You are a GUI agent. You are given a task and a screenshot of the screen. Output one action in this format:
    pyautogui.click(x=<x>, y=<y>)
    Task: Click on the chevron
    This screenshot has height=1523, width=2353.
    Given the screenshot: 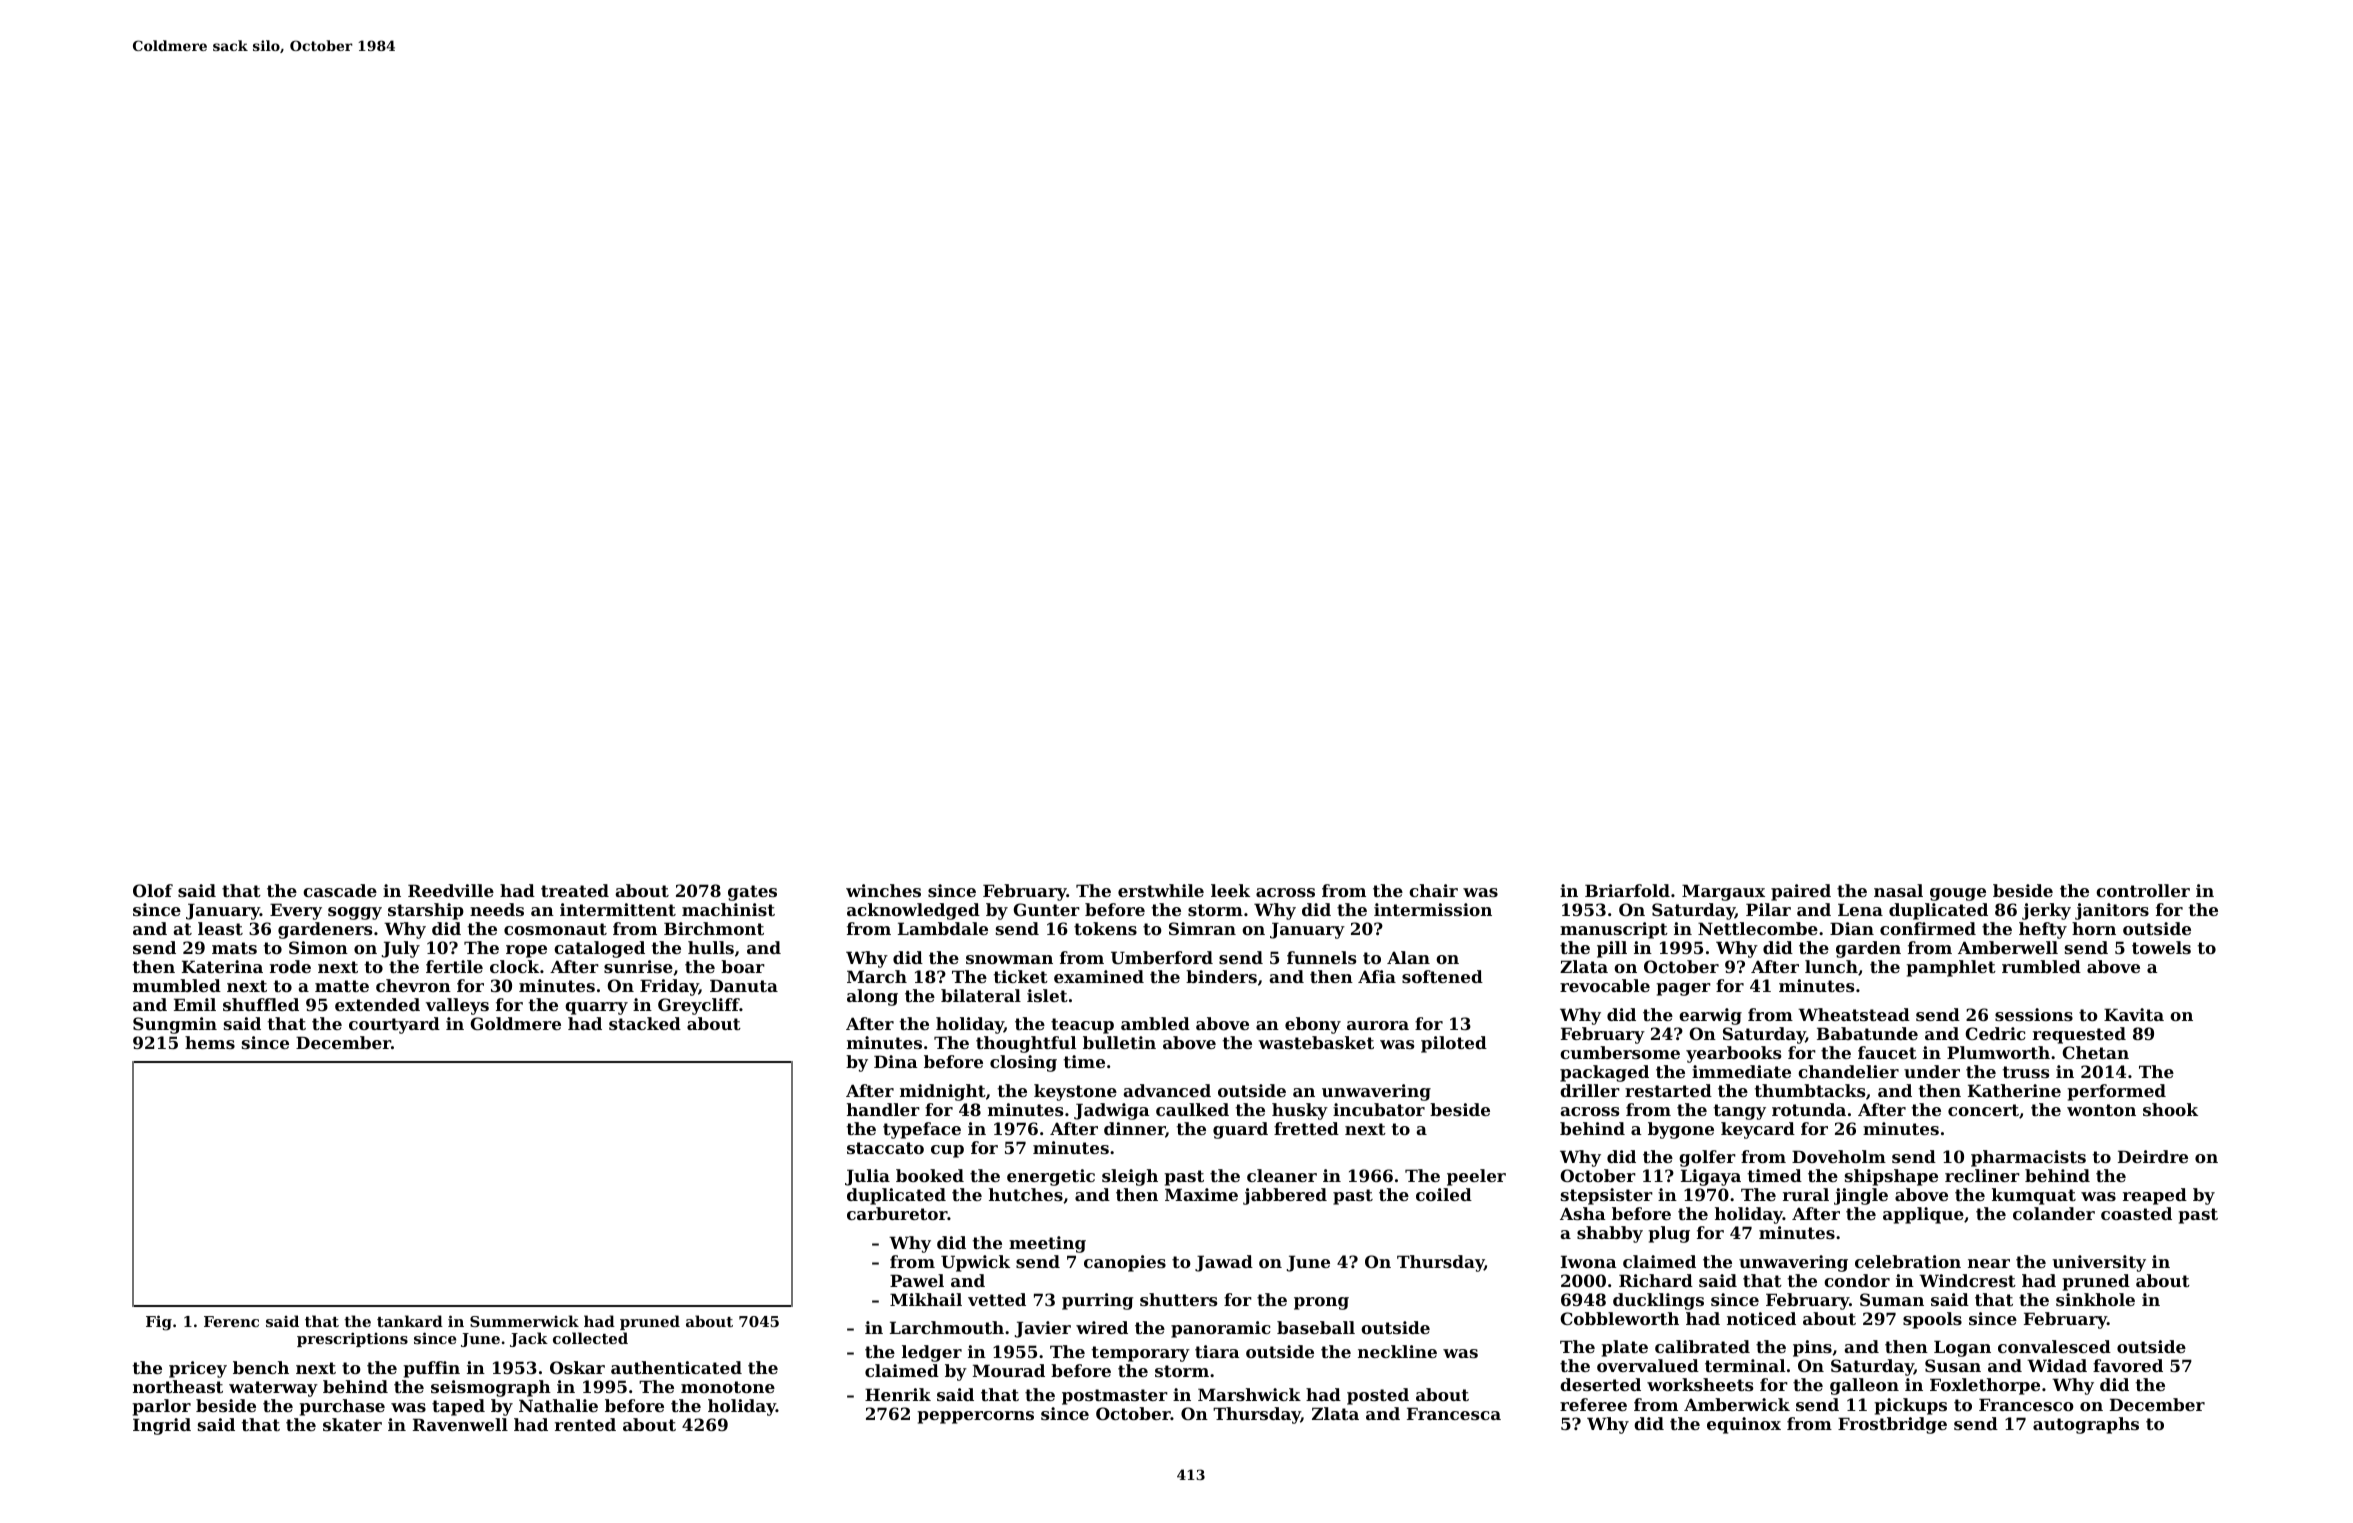 What is the action you would take?
    pyautogui.click(x=413, y=985)
